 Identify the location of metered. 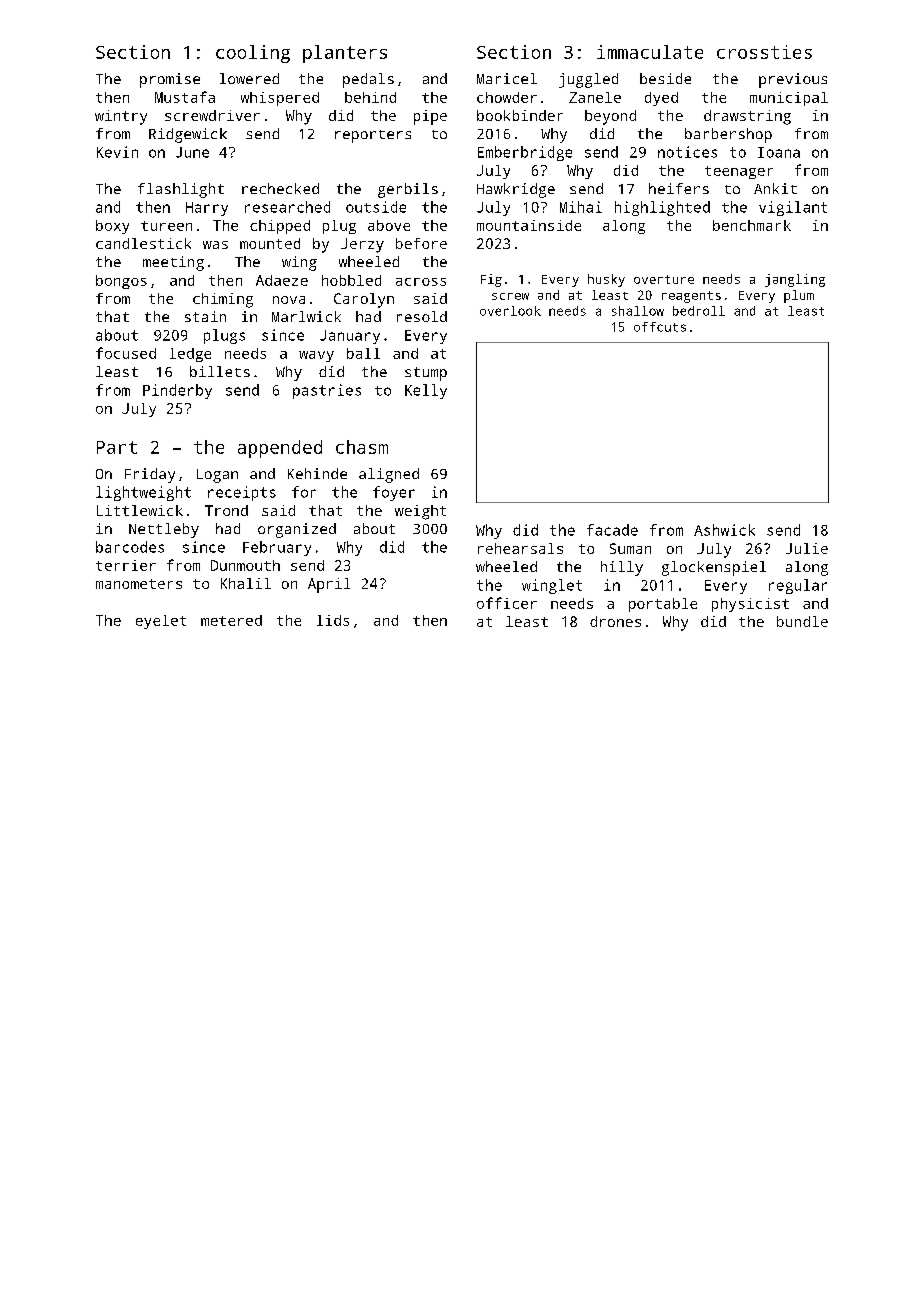
(231, 620).
